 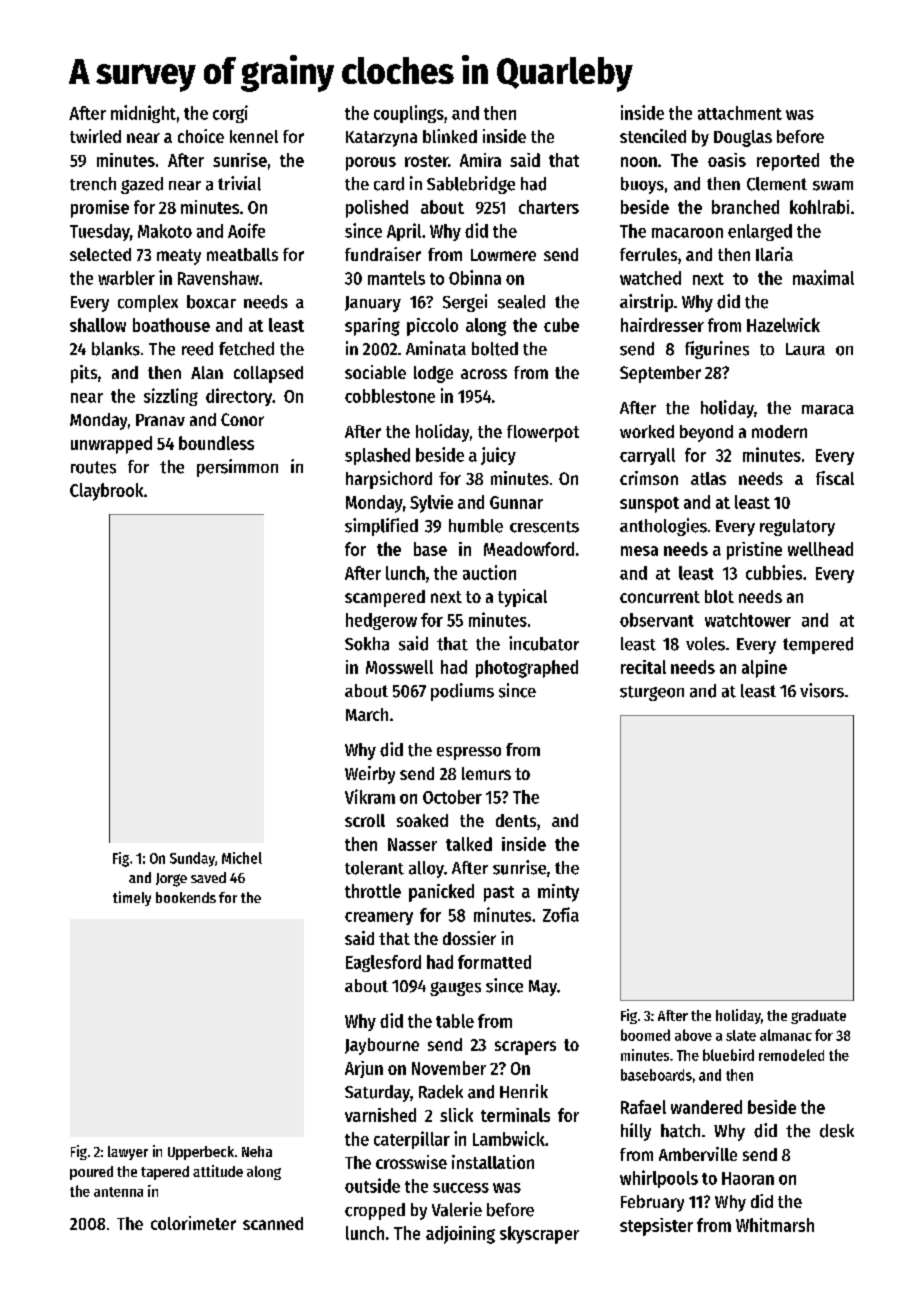 What do you see at coordinates (822, 690) in the screenshot?
I see `visors` at bounding box center [822, 690].
